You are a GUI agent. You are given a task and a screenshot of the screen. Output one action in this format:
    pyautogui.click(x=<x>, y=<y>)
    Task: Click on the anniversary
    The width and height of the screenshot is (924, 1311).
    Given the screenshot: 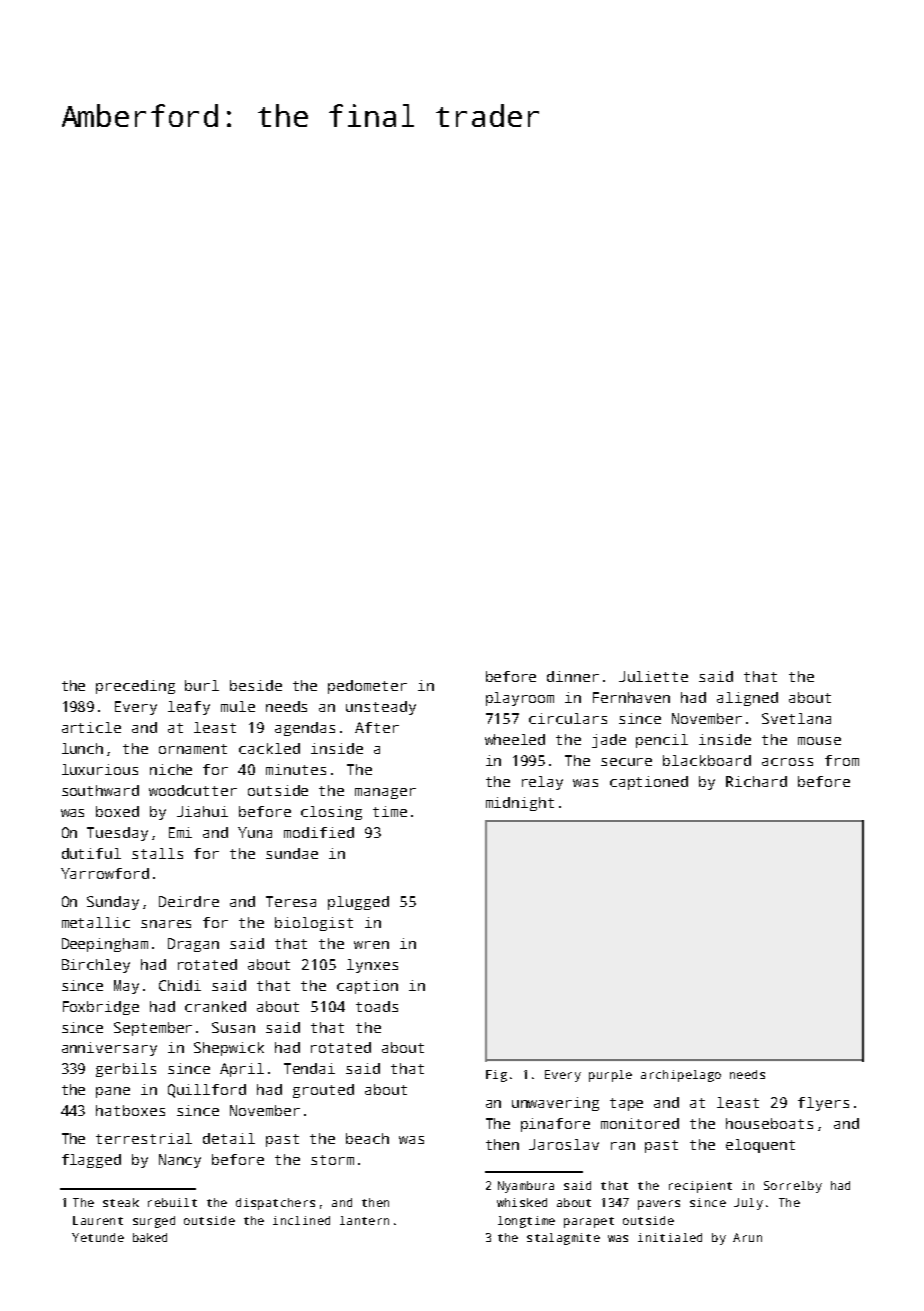 What is the action you would take?
    pyautogui.click(x=109, y=1049)
